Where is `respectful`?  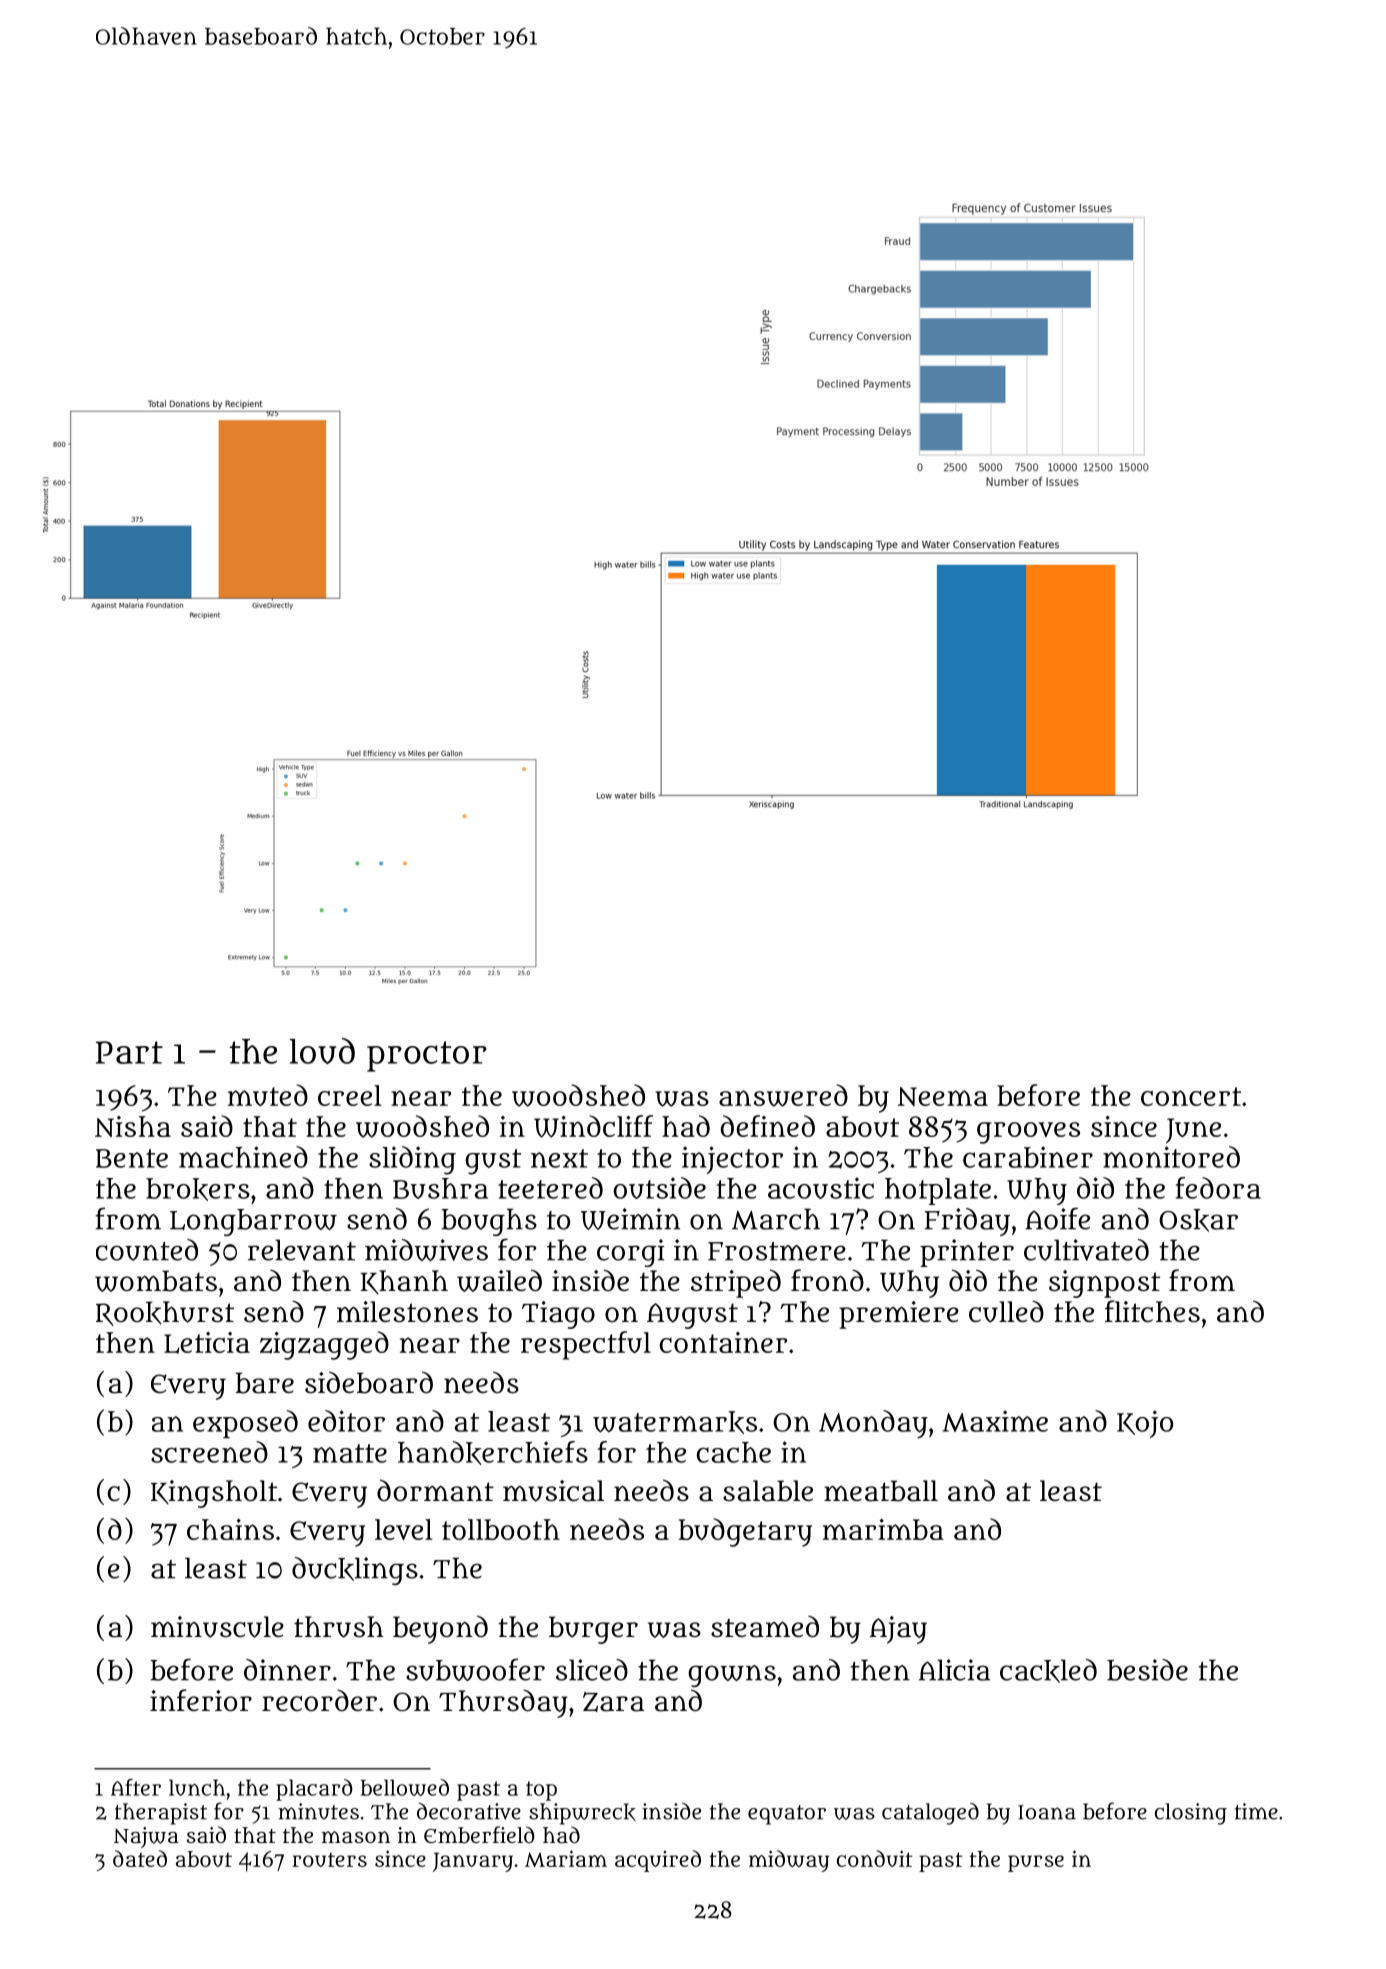
respectful is located at coordinates (586, 1345).
